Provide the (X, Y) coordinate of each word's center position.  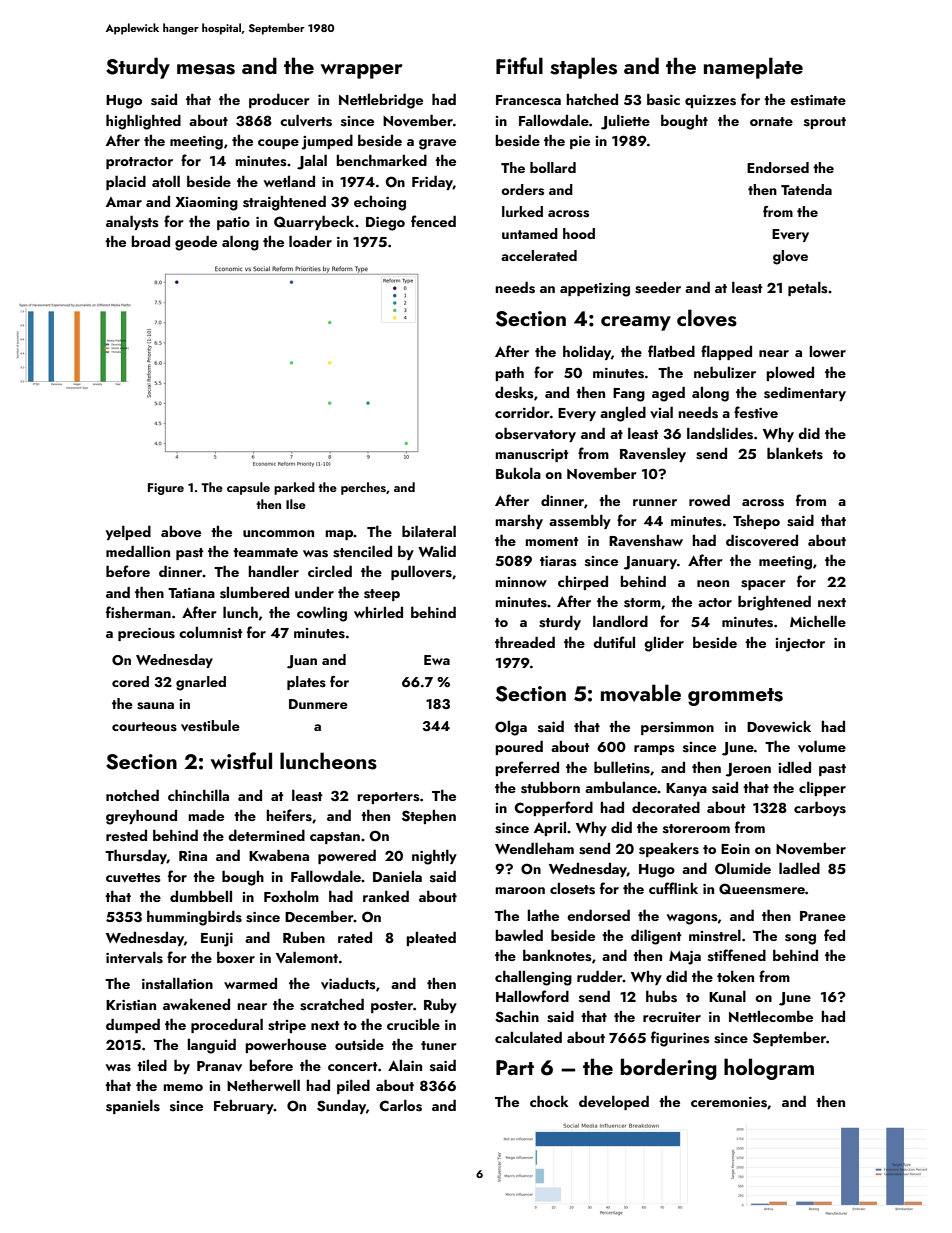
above (181, 532)
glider (664, 644)
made (206, 815)
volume (822, 746)
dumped (133, 1025)
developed (614, 1102)
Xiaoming (206, 204)
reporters (388, 798)
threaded (525, 642)
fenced (433, 221)
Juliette (625, 122)
